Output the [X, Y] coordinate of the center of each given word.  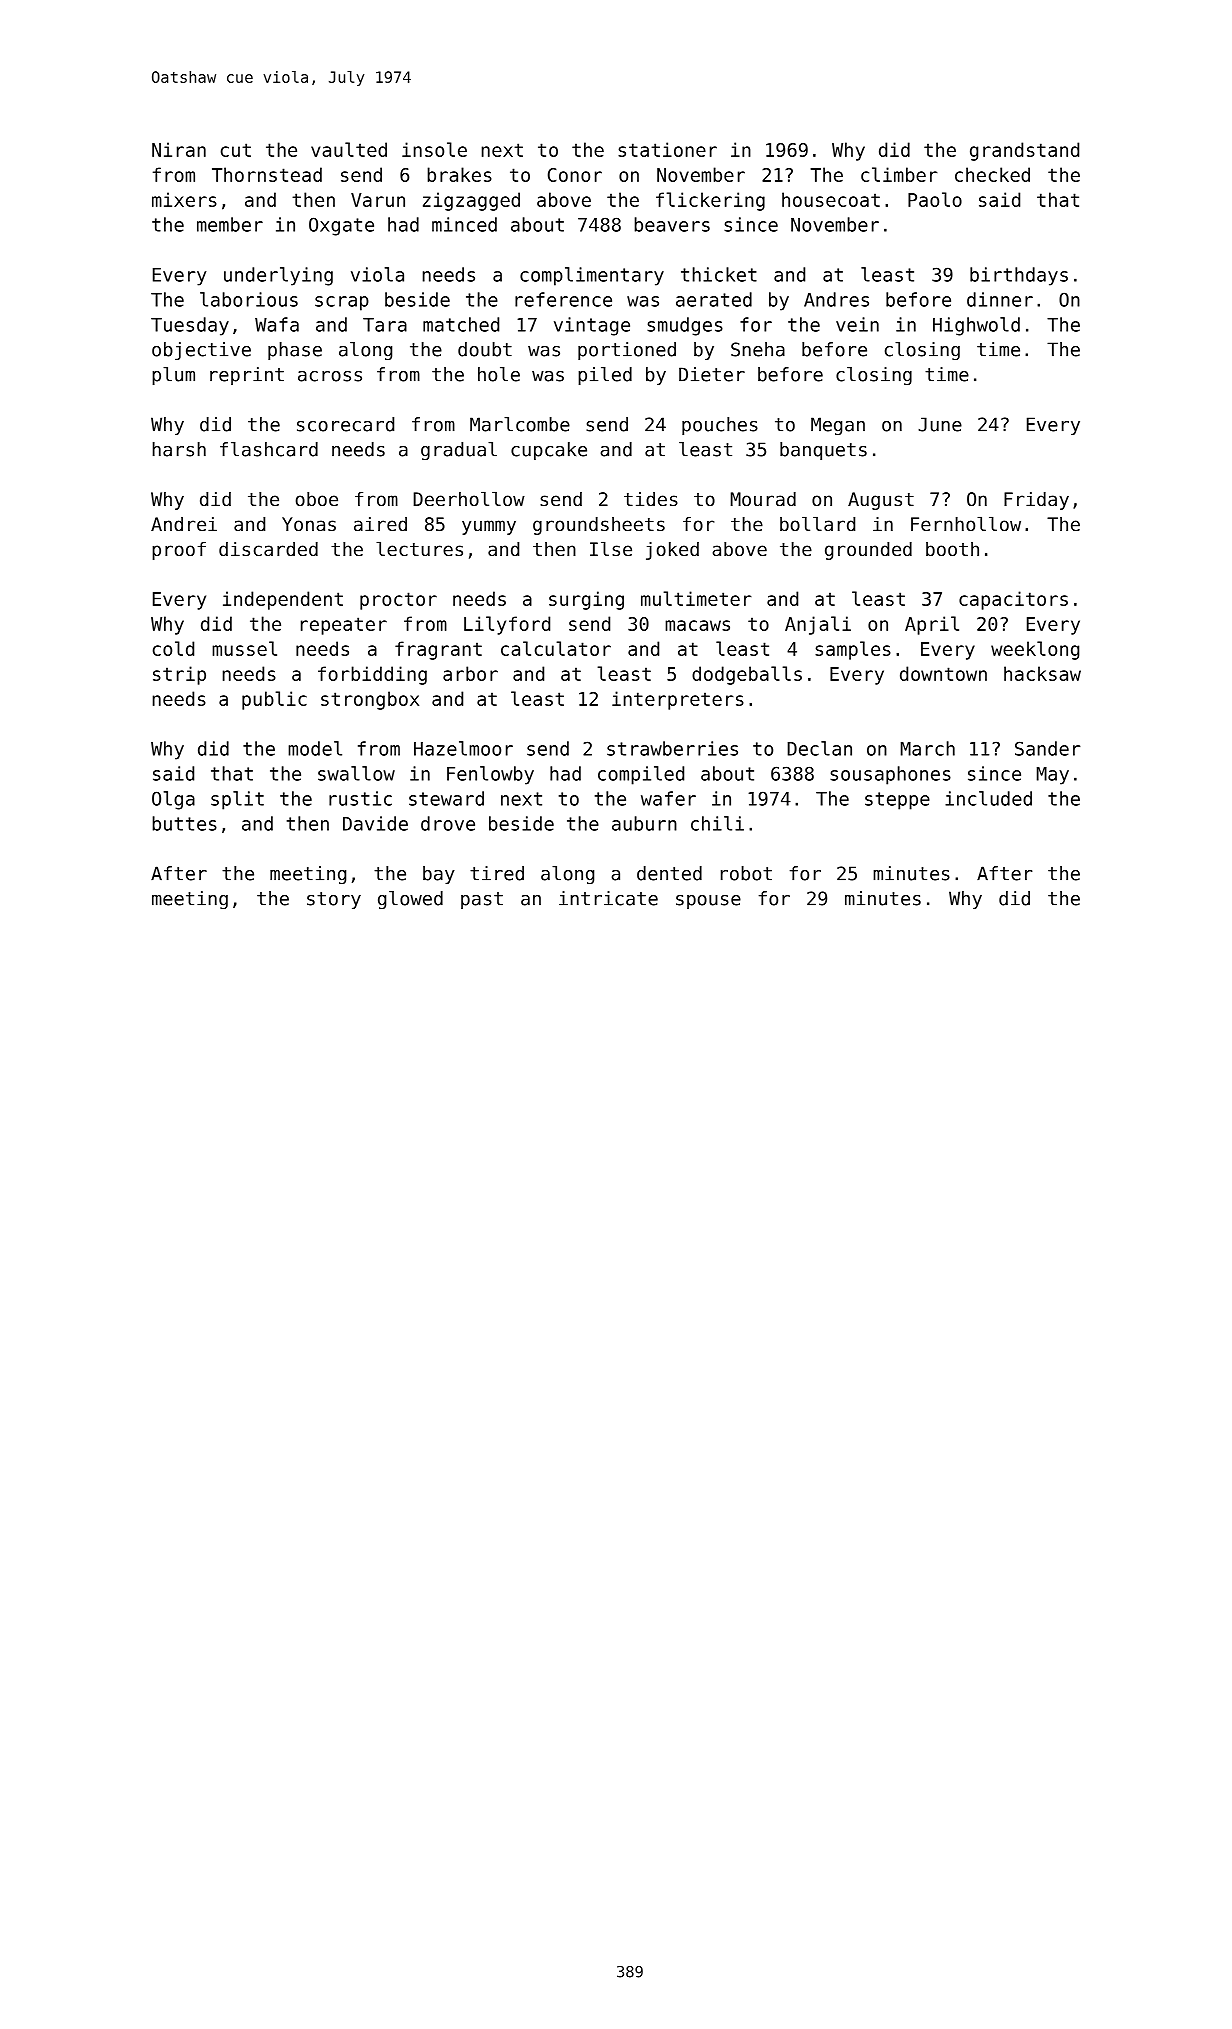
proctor [398, 601]
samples [853, 650]
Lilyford [507, 625]
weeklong [1035, 650]
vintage [592, 326]
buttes [184, 823]
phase [295, 351]
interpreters [678, 700]
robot [746, 873]
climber [899, 174]
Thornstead [267, 174]
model [315, 748]
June [940, 424]
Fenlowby [490, 775]
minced [464, 224]
